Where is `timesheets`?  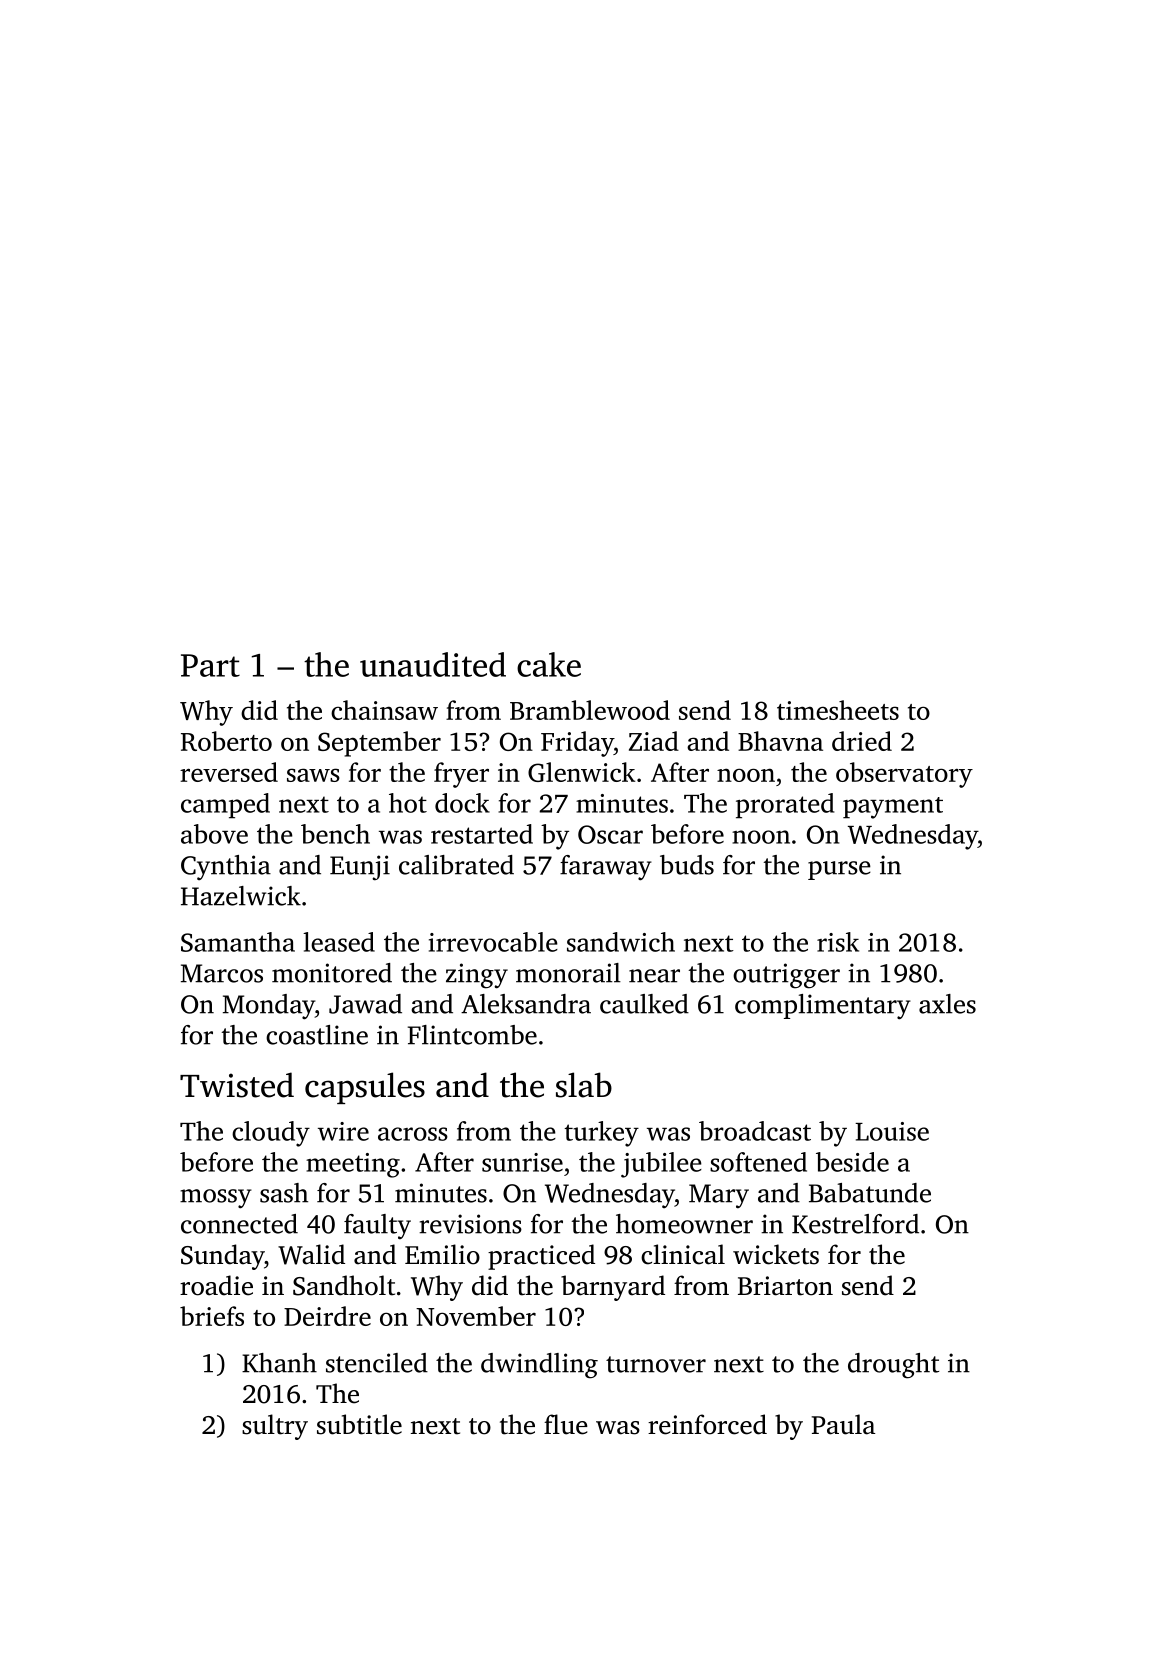 timesheets is located at coordinates (838, 710).
